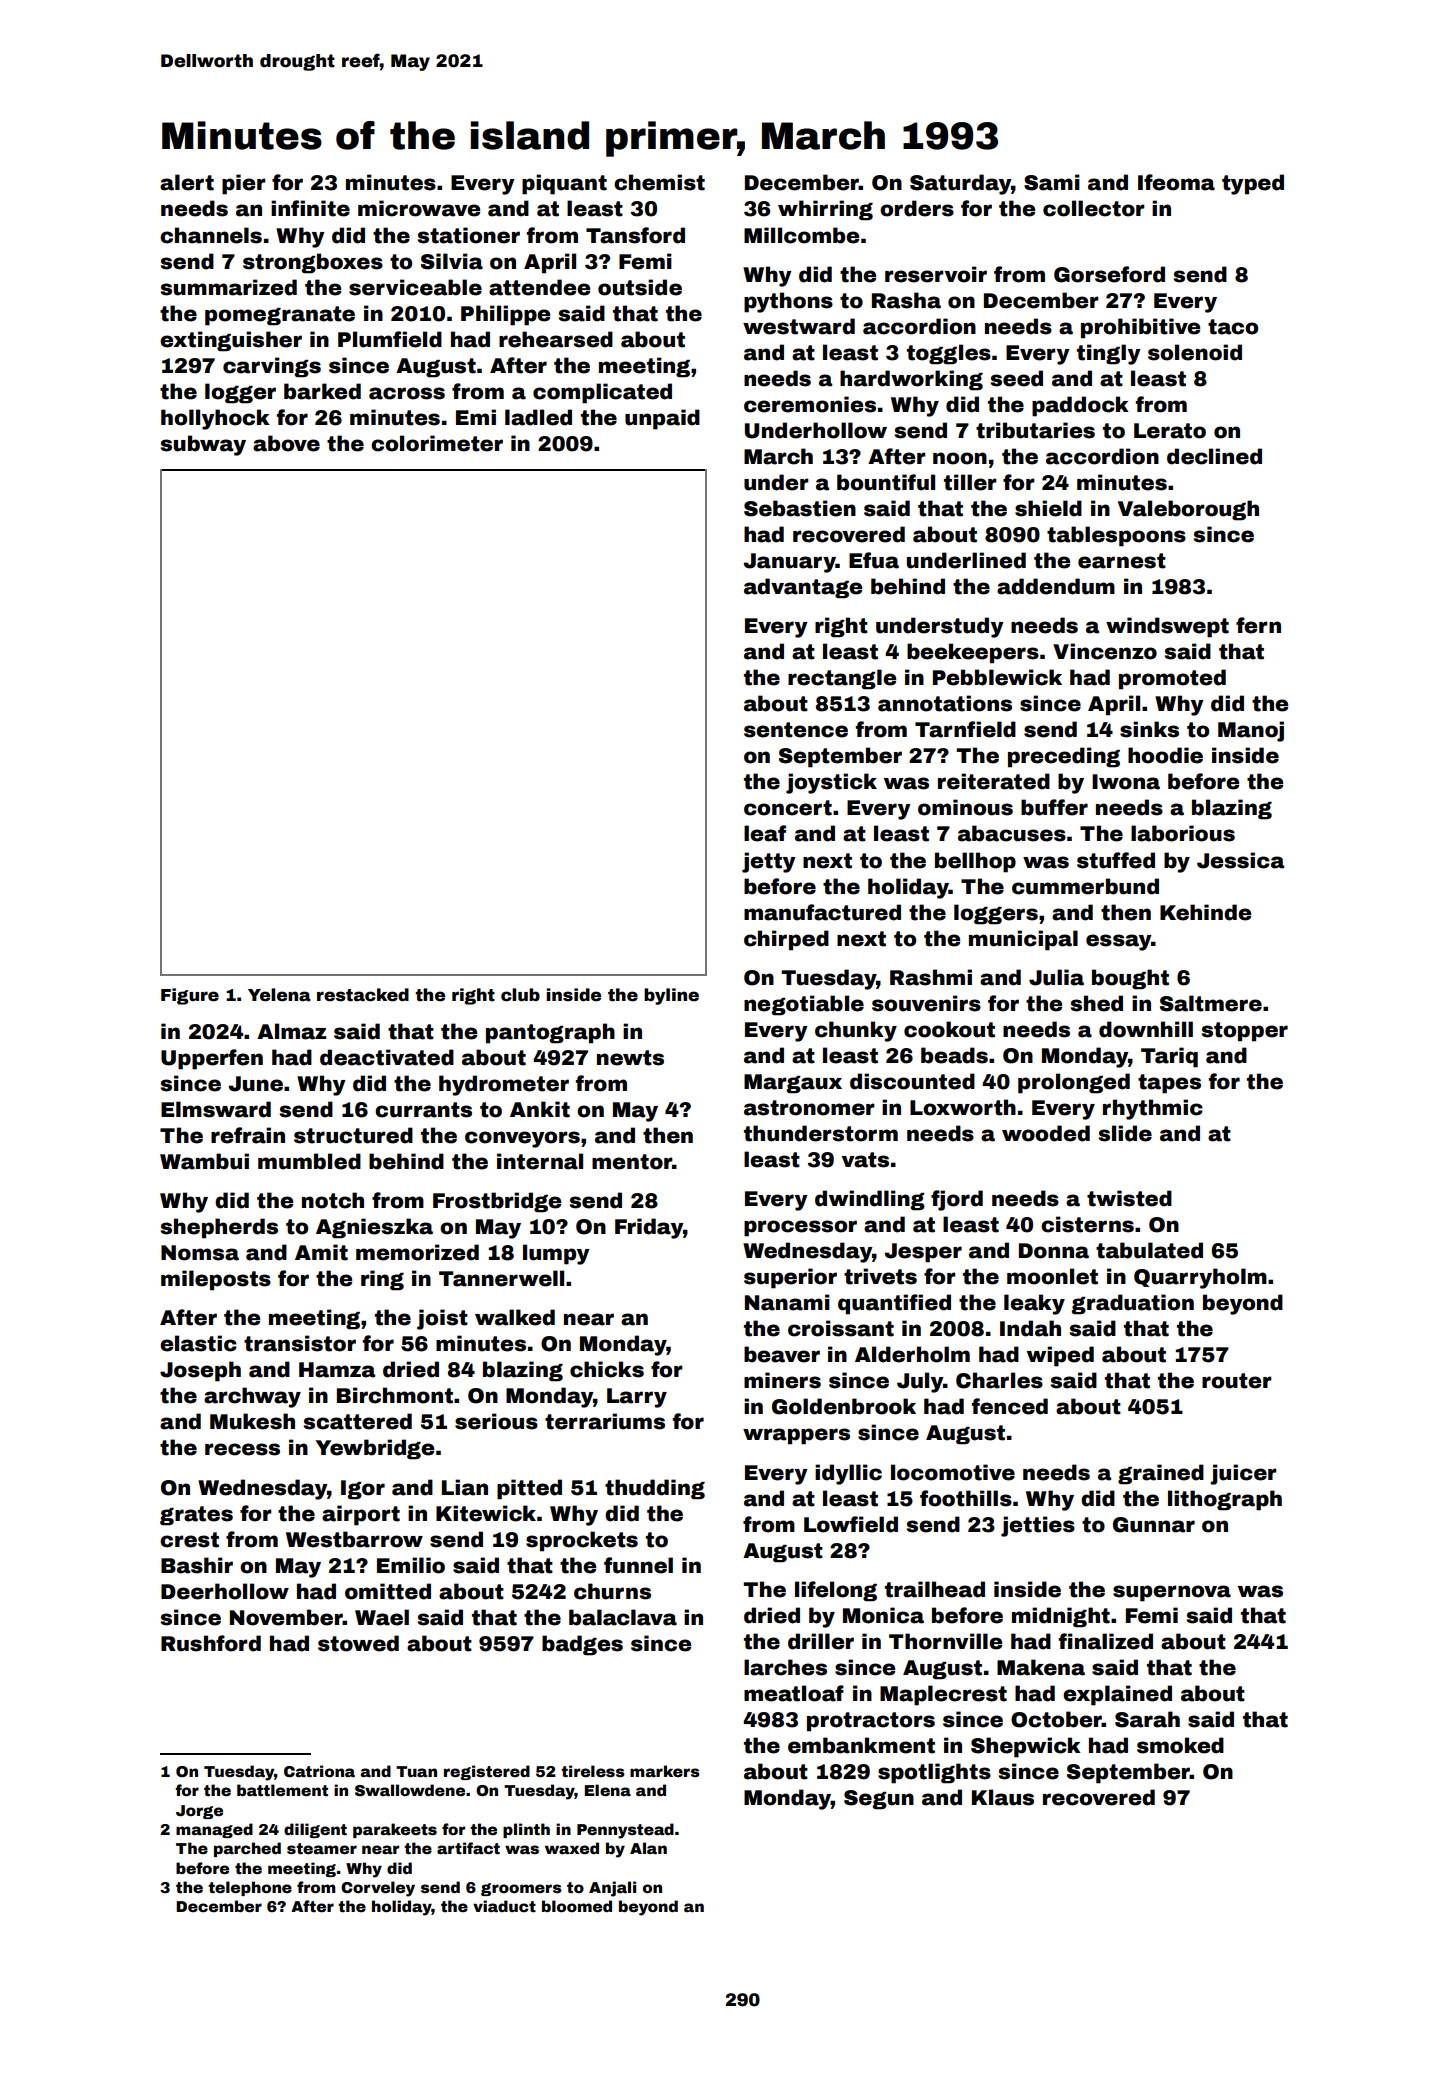 This screenshot has width=1450, height=2100. What do you see at coordinates (419, 208) in the screenshot?
I see `microwave` at bounding box center [419, 208].
